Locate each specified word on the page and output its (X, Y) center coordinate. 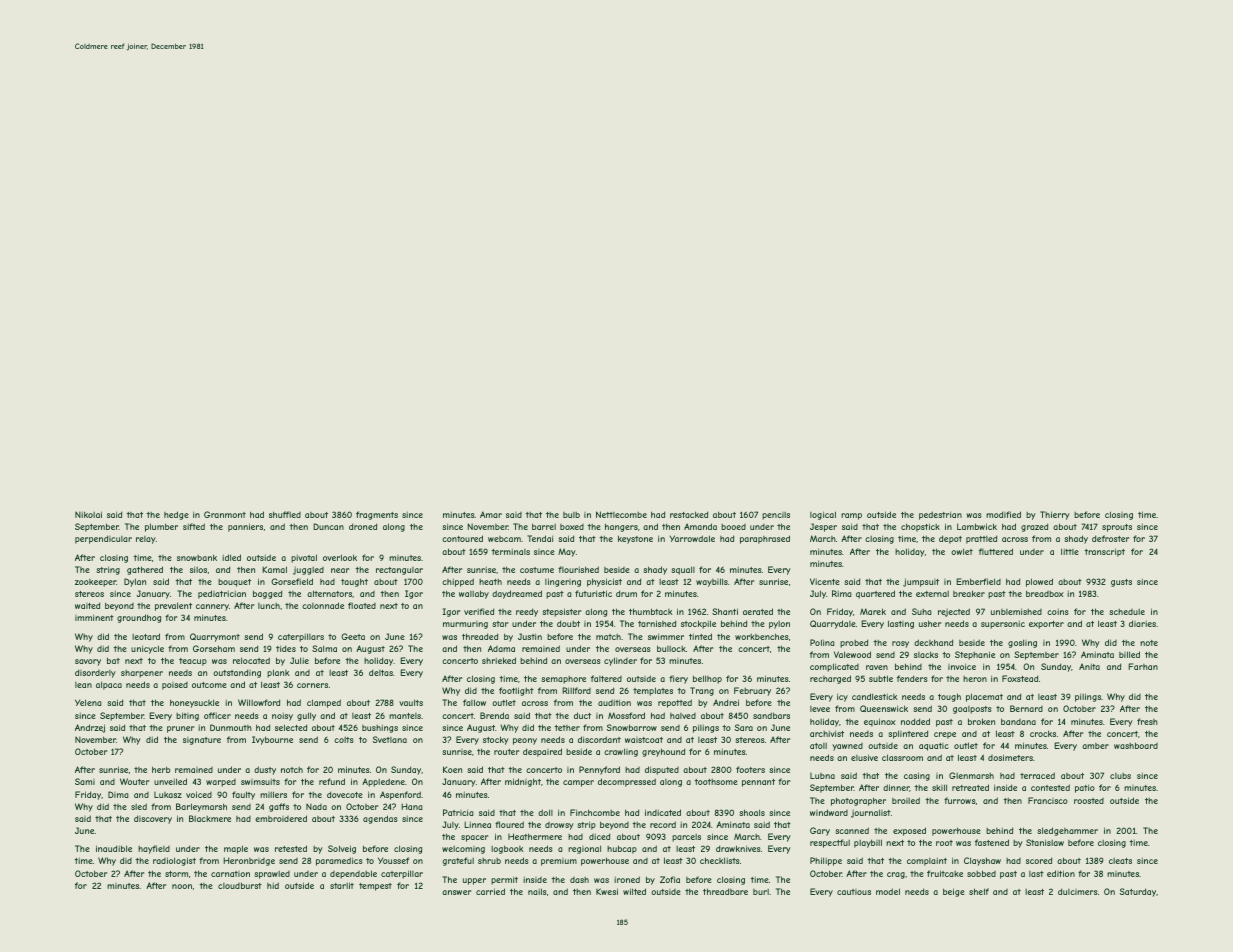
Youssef (393, 860)
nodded (915, 721)
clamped (324, 703)
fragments (377, 515)
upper (474, 881)
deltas (381, 672)
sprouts (1117, 528)
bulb (571, 515)
